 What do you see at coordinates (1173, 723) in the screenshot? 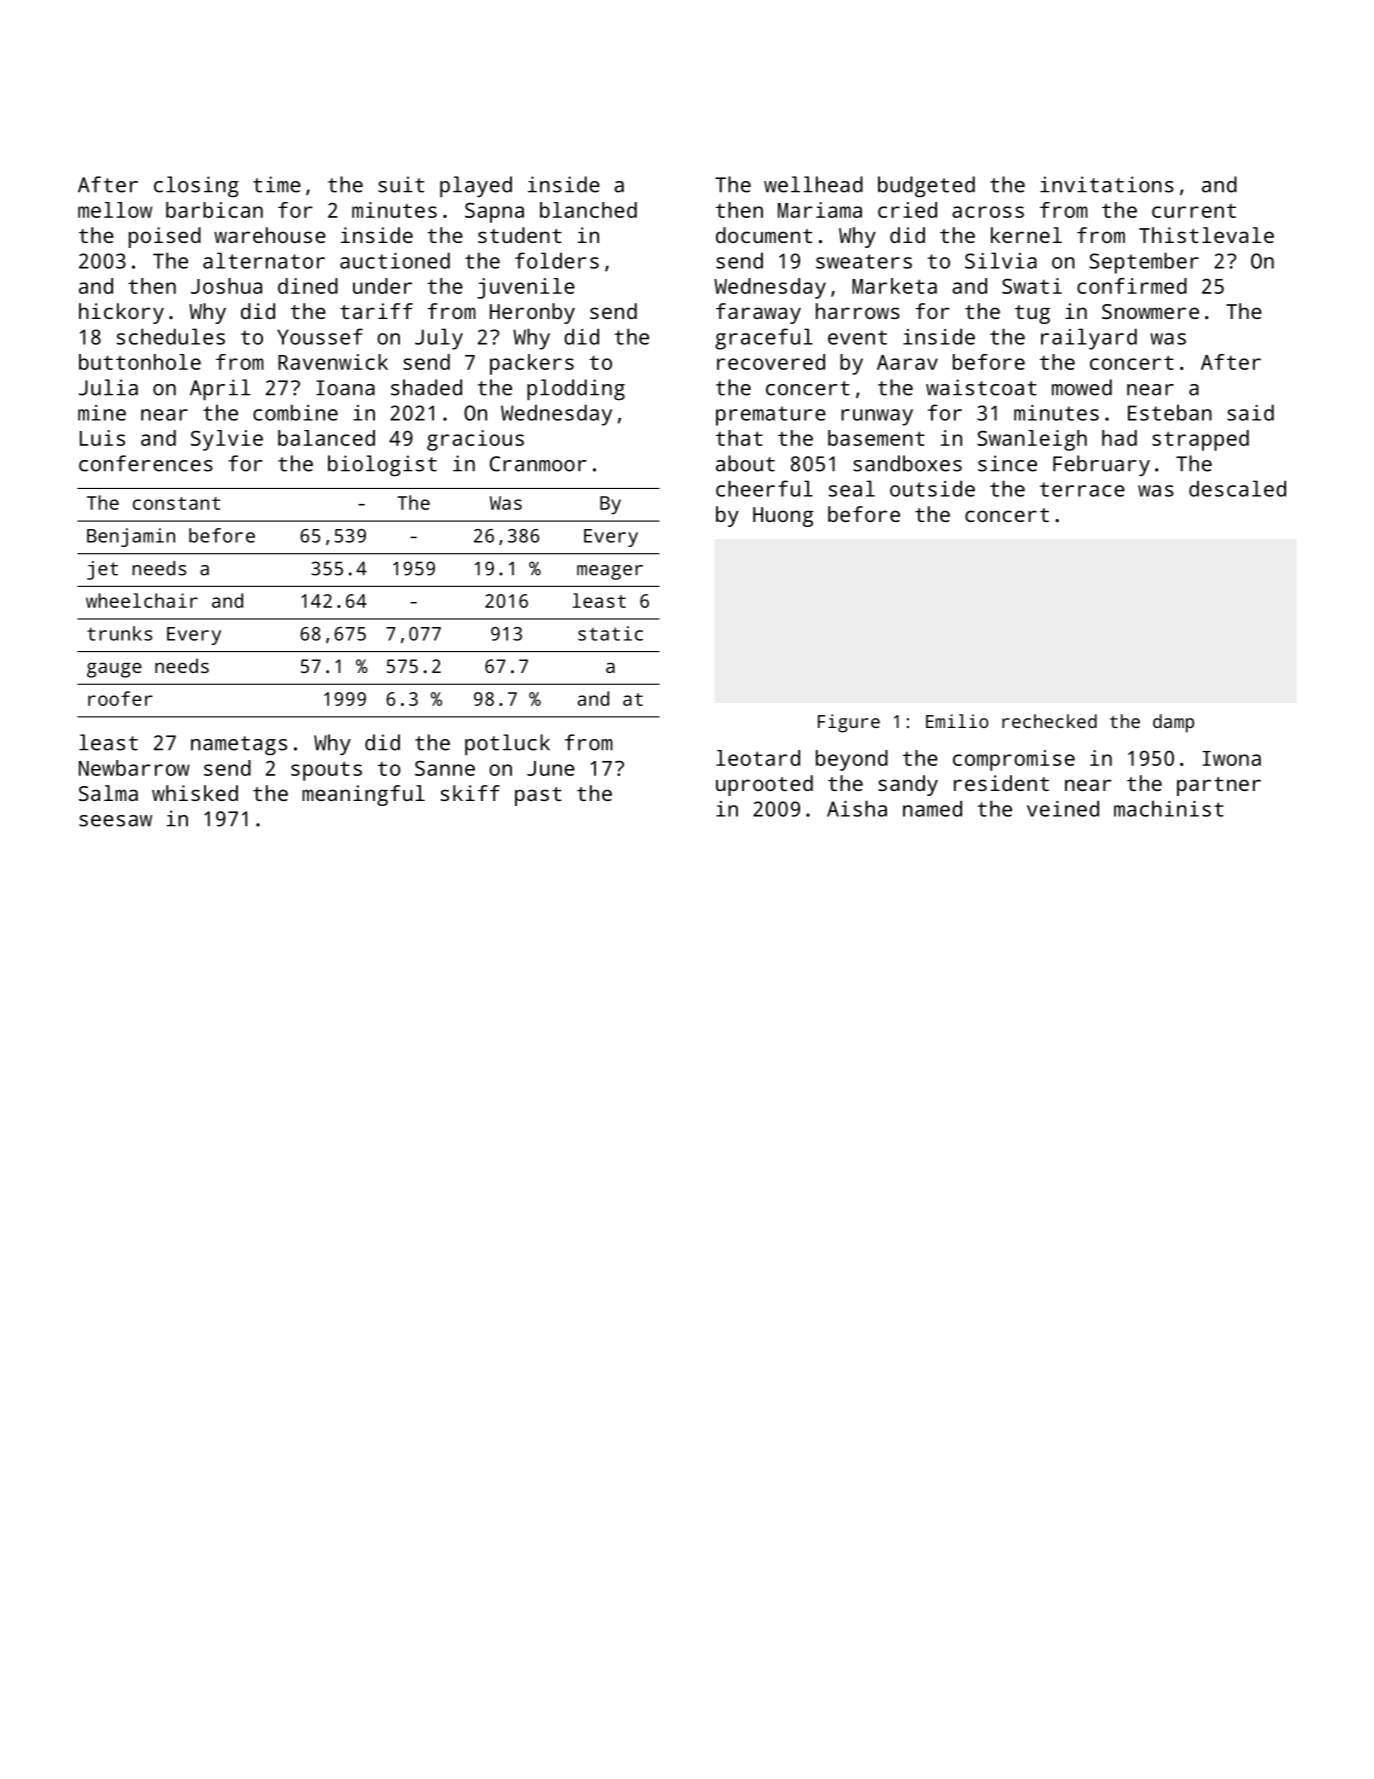
I see `damp` at bounding box center [1173, 723].
